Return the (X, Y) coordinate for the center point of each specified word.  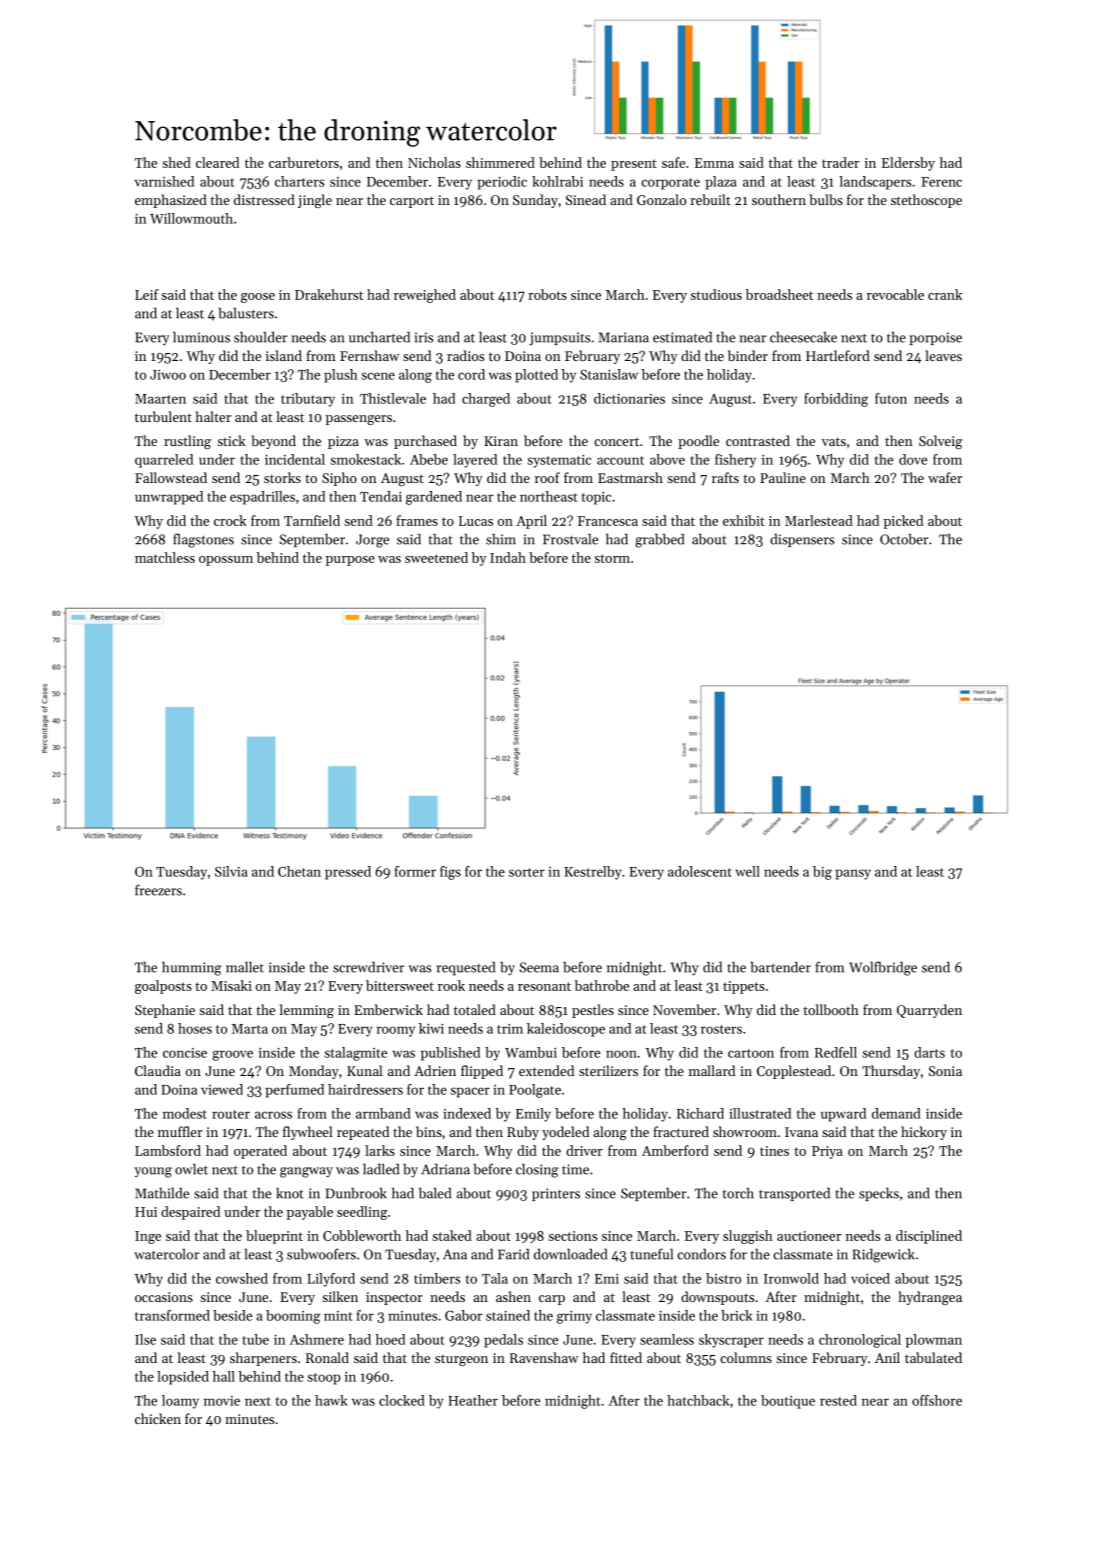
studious (716, 294)
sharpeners (263, 1359)
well (747, 871)
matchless (165, 557)
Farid (513, 1254)
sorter (527, 872)
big (822, 873)
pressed (348, 873)
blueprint (274, 1237)
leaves (943, 355)
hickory (924, 1133)
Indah (508, 557)
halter (213, 416)
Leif (147, 294)
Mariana (624, 337)
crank (945, 294)
